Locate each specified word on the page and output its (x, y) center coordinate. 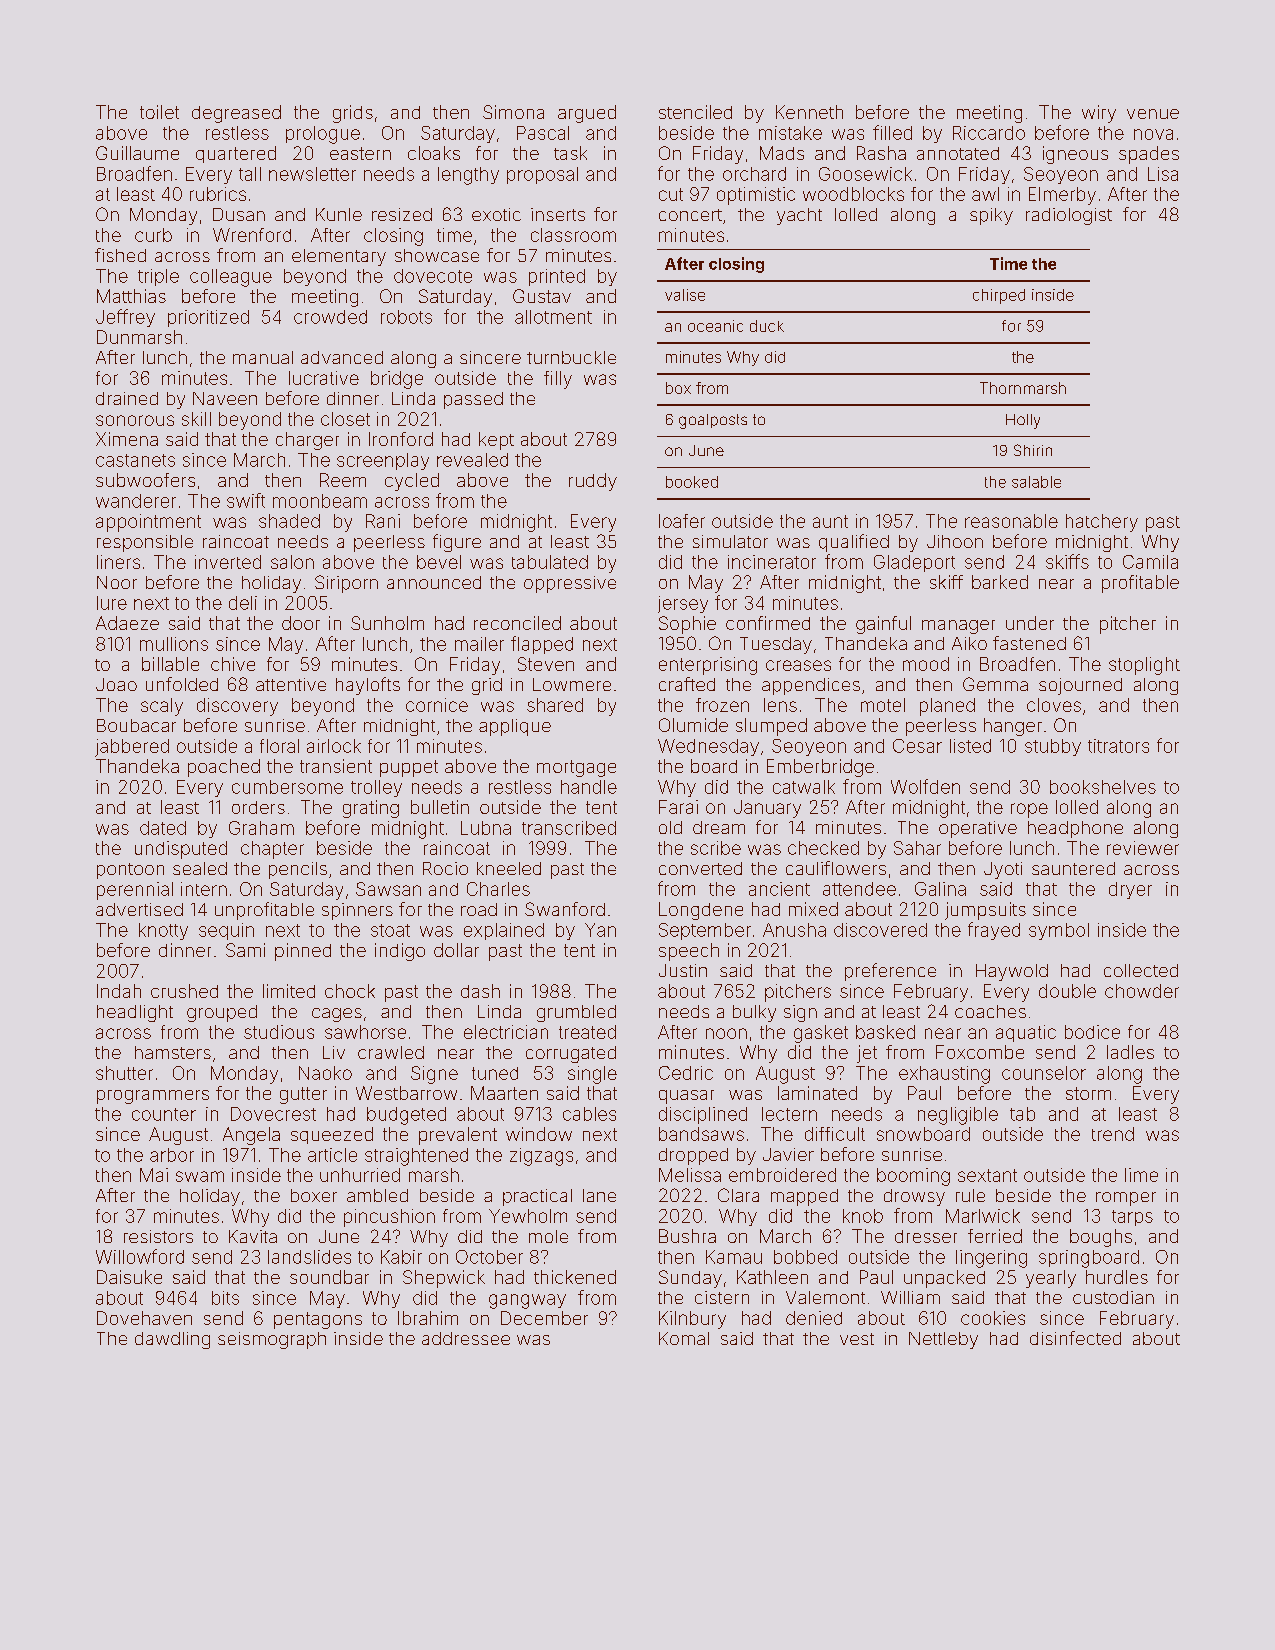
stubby (1053, 747)
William (910, 1297)
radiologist (1069, 216)
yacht (799, 216)
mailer (479, 644)
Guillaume (137, 153)
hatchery (1102, 523)
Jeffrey (125, 318)
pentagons (318, 1320)
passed (473, 400)
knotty (163, 931)
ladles (1130, 1052)
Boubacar (136, 725)
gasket (821, 1034)
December (544, 1318)
